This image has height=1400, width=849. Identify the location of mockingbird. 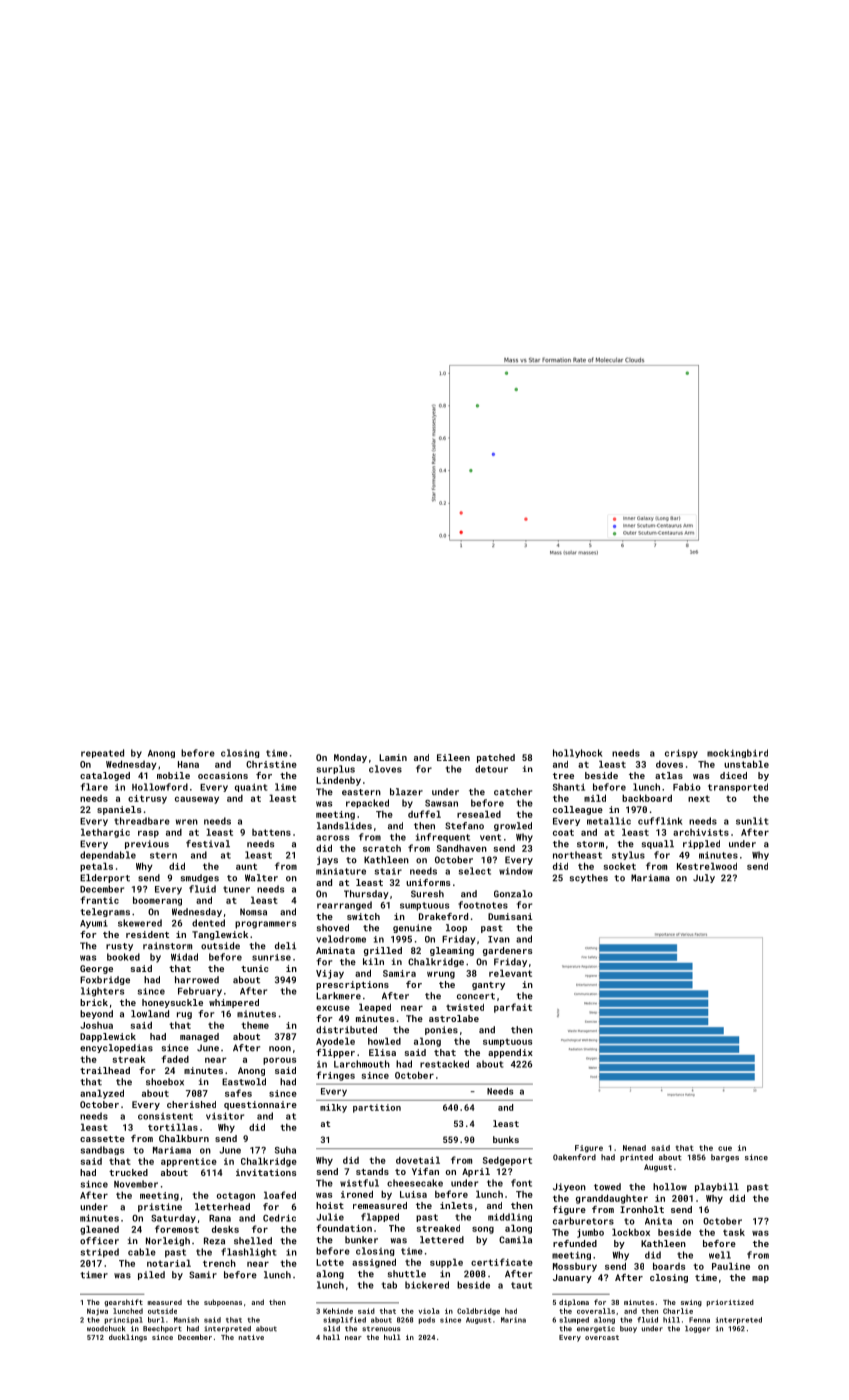
(737, 753).
